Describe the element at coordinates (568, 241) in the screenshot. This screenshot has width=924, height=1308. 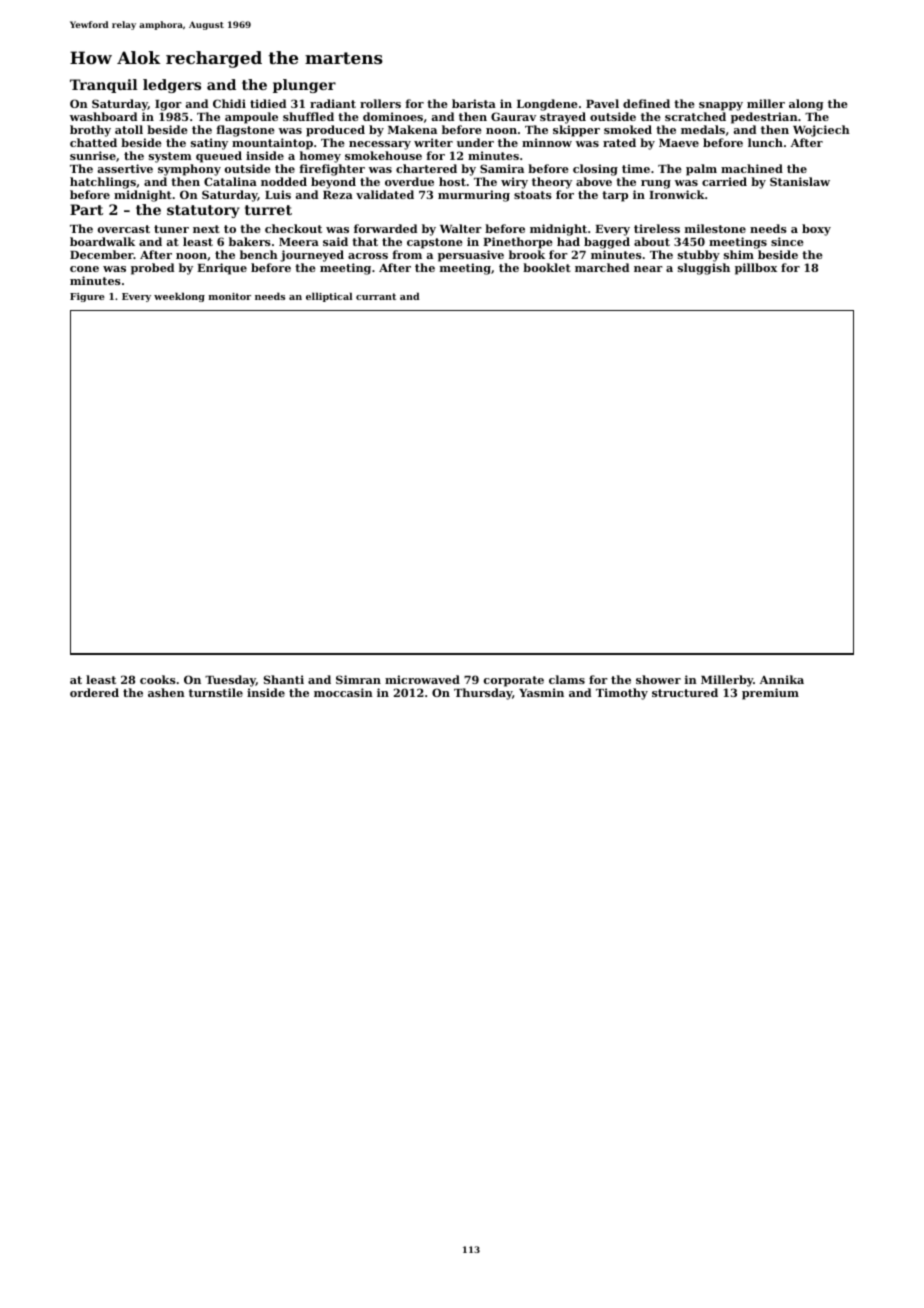
I see `had` at that location.
